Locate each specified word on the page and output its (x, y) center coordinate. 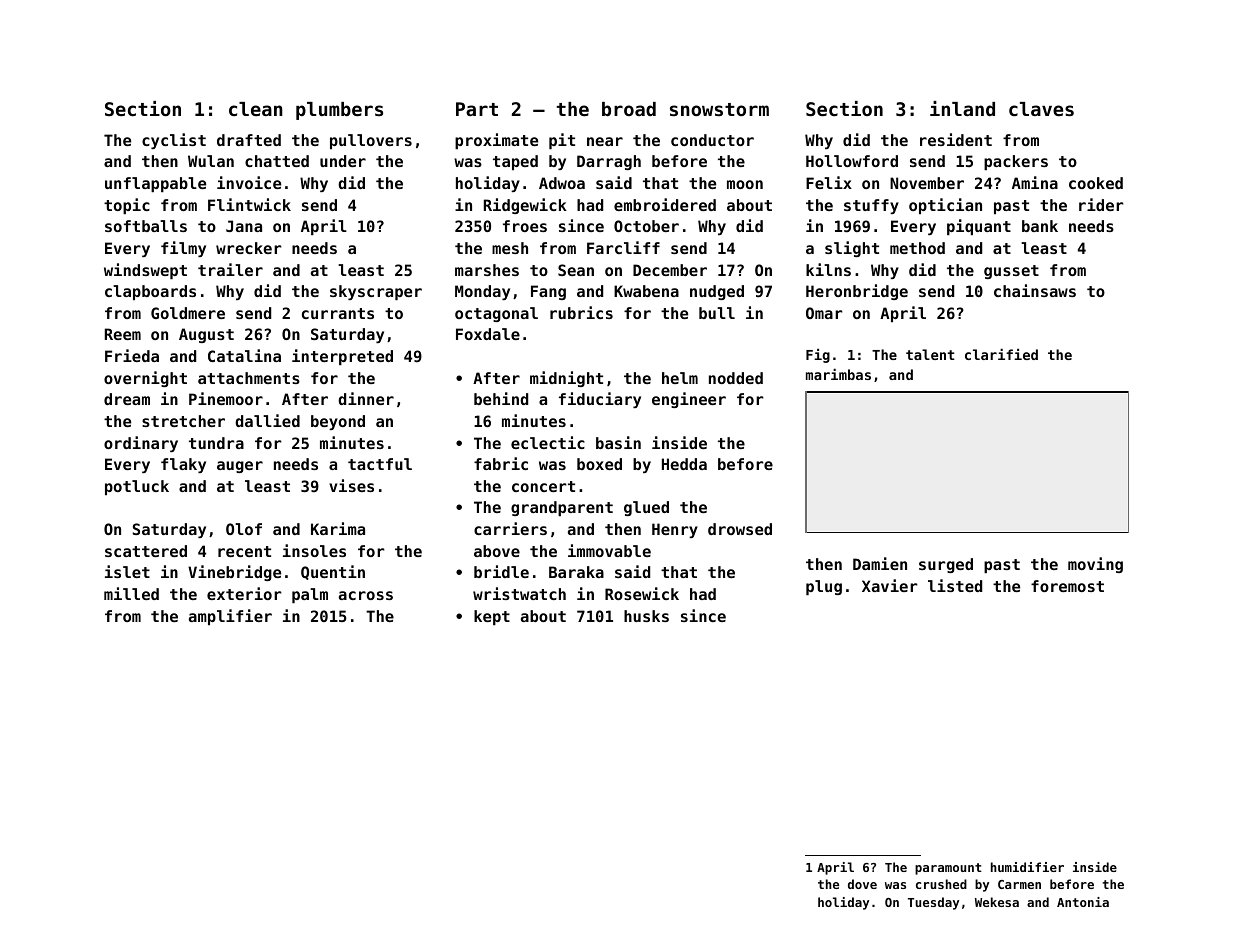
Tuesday (933, 903)
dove (862, 884)
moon (745, 184)
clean (256, 109)
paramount (948, 869)
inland (962, 108)
